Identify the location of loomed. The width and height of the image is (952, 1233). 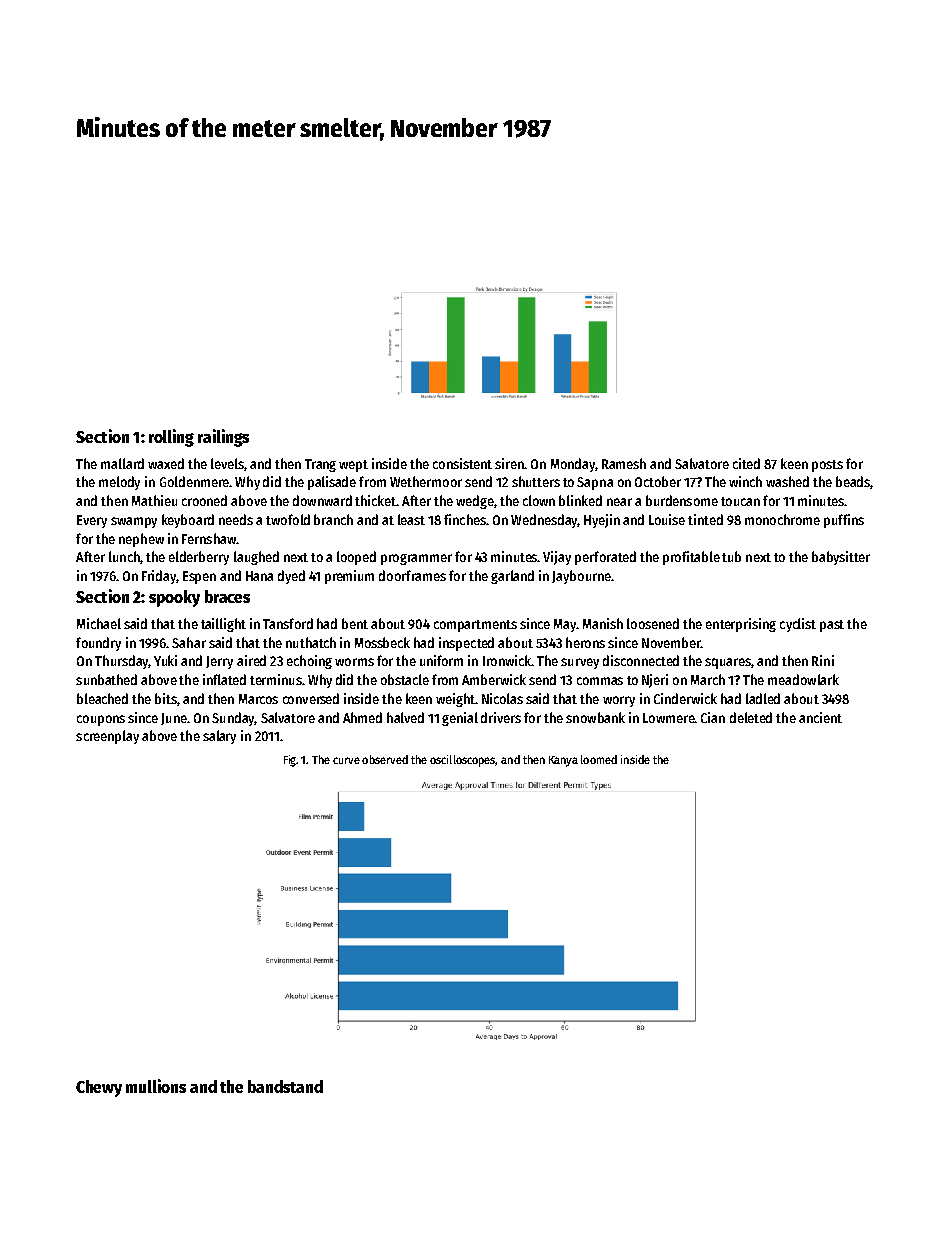
(599, 759).
